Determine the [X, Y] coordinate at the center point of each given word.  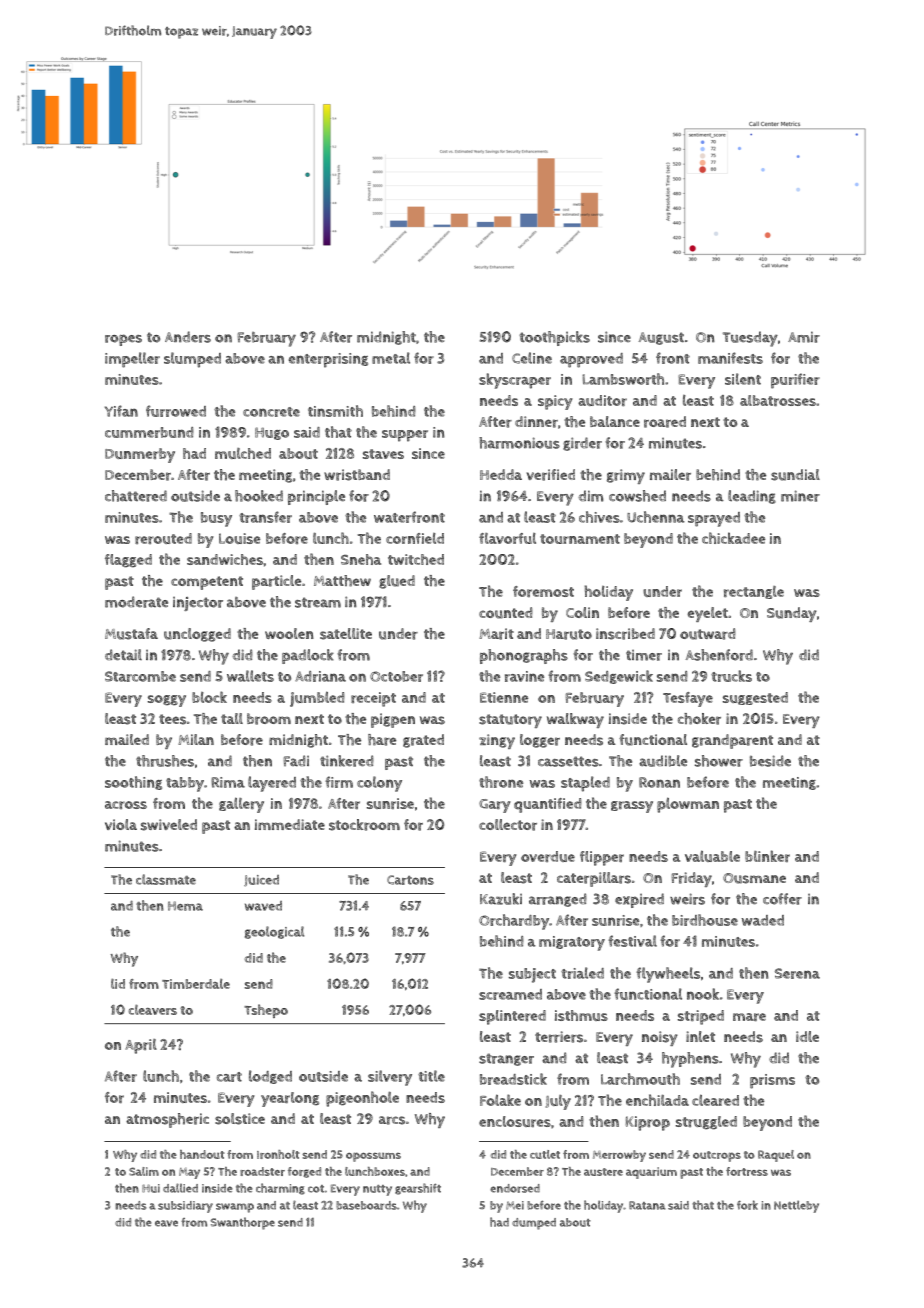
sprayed [714, 519]
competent [207, 583]
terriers [559, 1037]
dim [590, 496]
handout [202, 1154]
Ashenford [719, 655]
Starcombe [140, 676]
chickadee [733, 538]
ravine [524, 676]
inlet [700, 1036]
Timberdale [196, 984]
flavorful [507, 538]
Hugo [272, 433]
